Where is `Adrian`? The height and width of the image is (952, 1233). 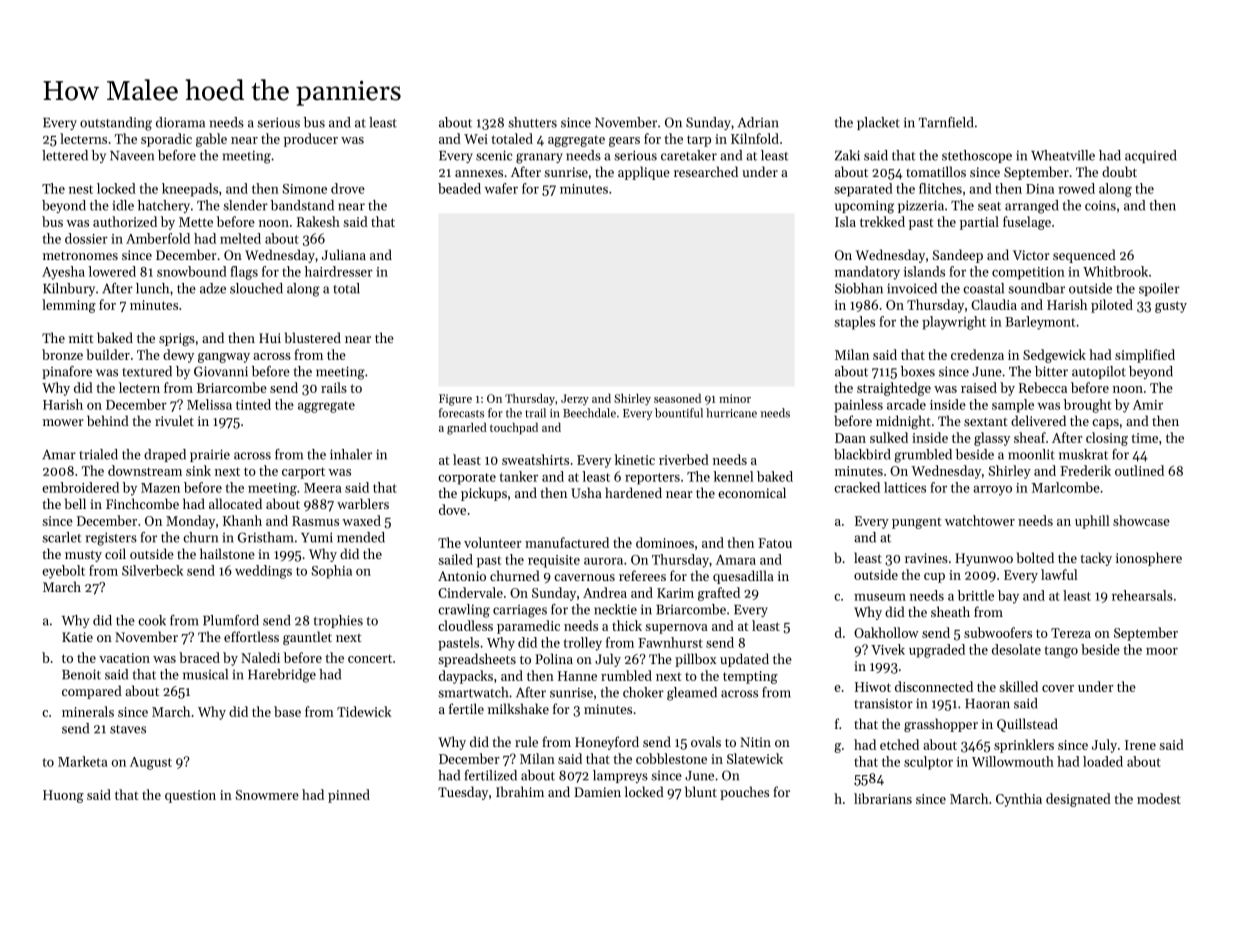 Adrian is located at coordinates (758, 122).
